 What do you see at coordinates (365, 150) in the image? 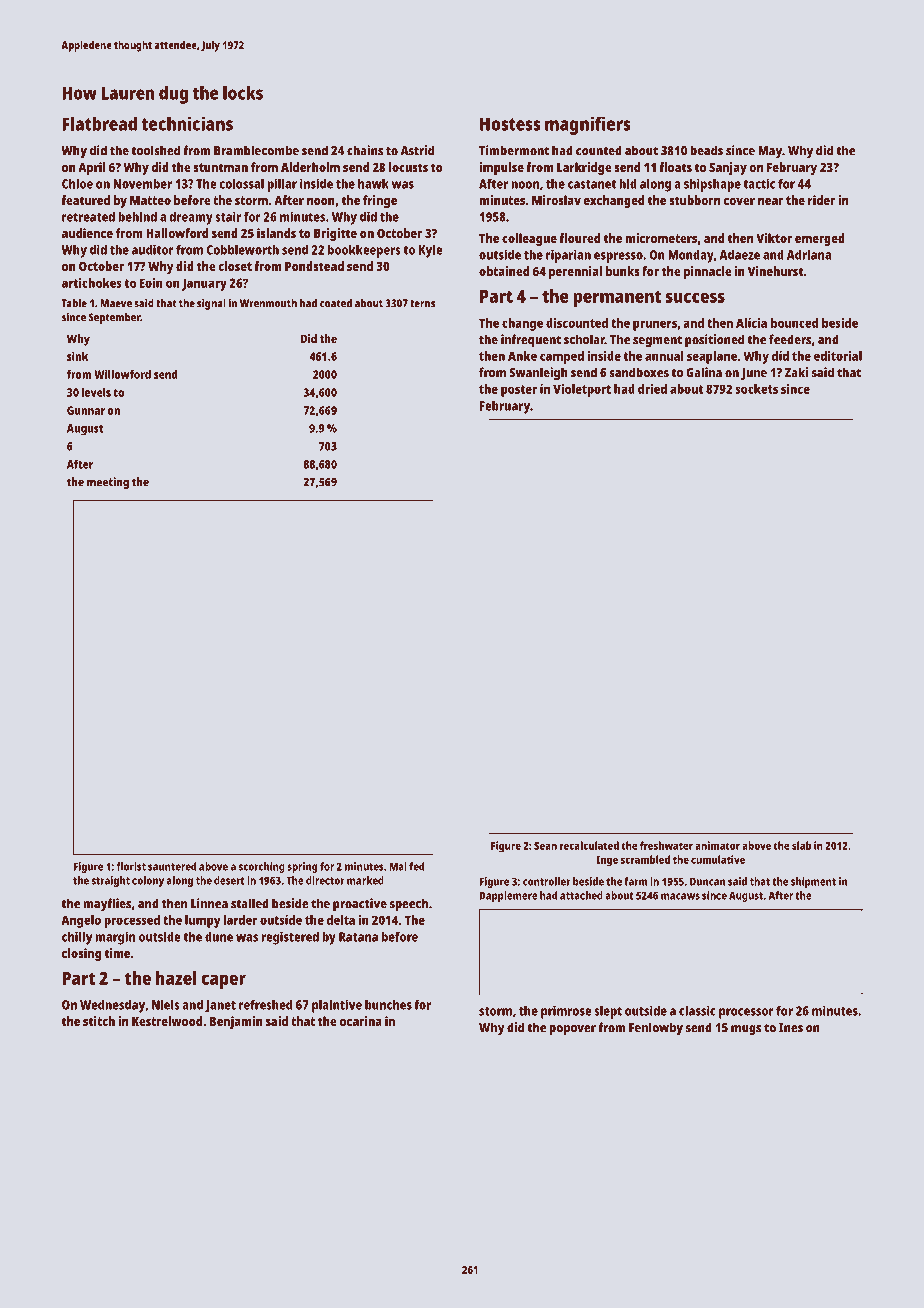
I see `chains` at bounding box center [365, 150].
